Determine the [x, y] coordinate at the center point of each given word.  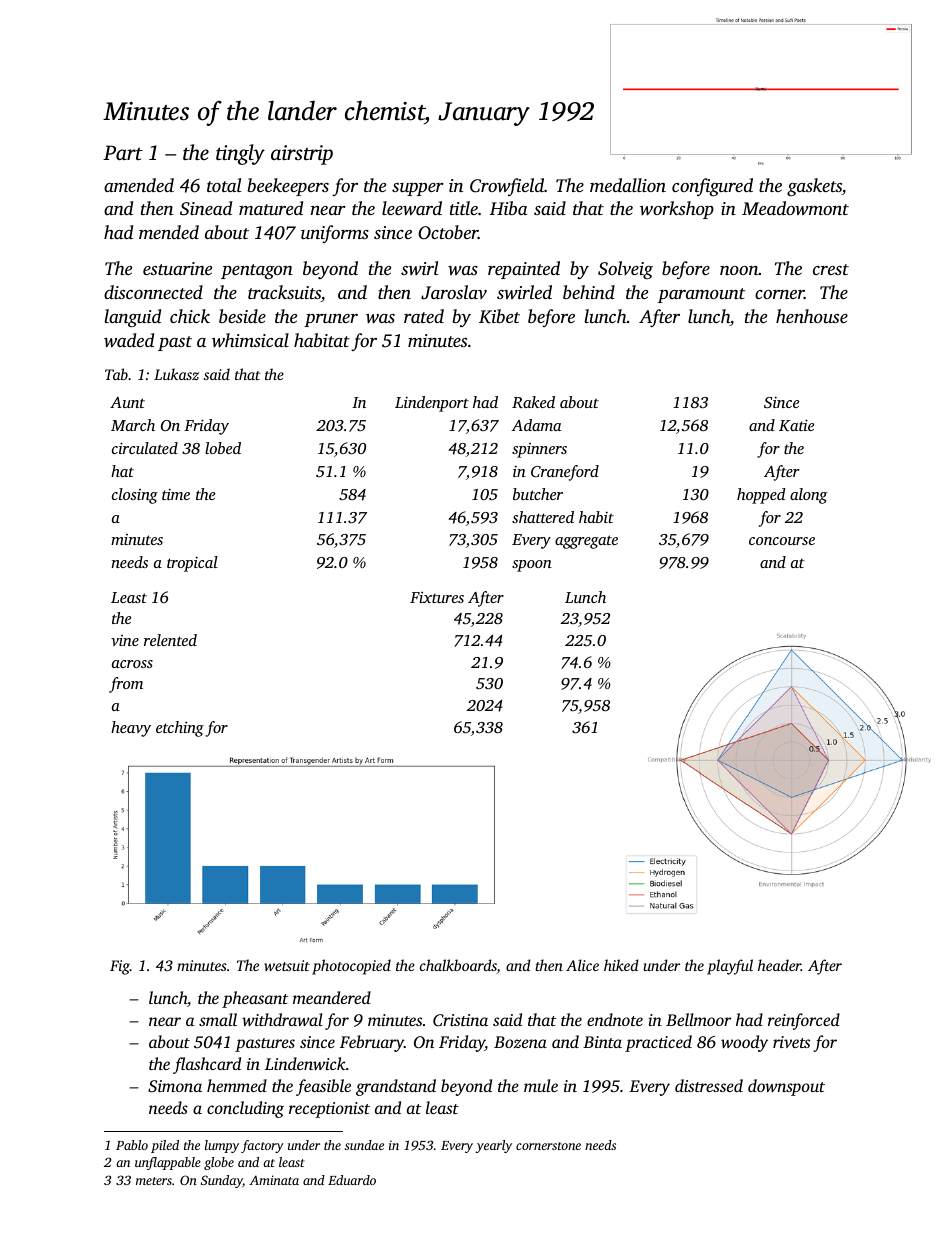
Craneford [565, 473]
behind [589, 292]
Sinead [206, 208]
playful [730, 967]
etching [180, 729]
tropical [192, 564]
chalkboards [458, 966]
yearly [494, 1146]
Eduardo [352, 1180]
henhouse [812, 316]
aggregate [586, 542]
